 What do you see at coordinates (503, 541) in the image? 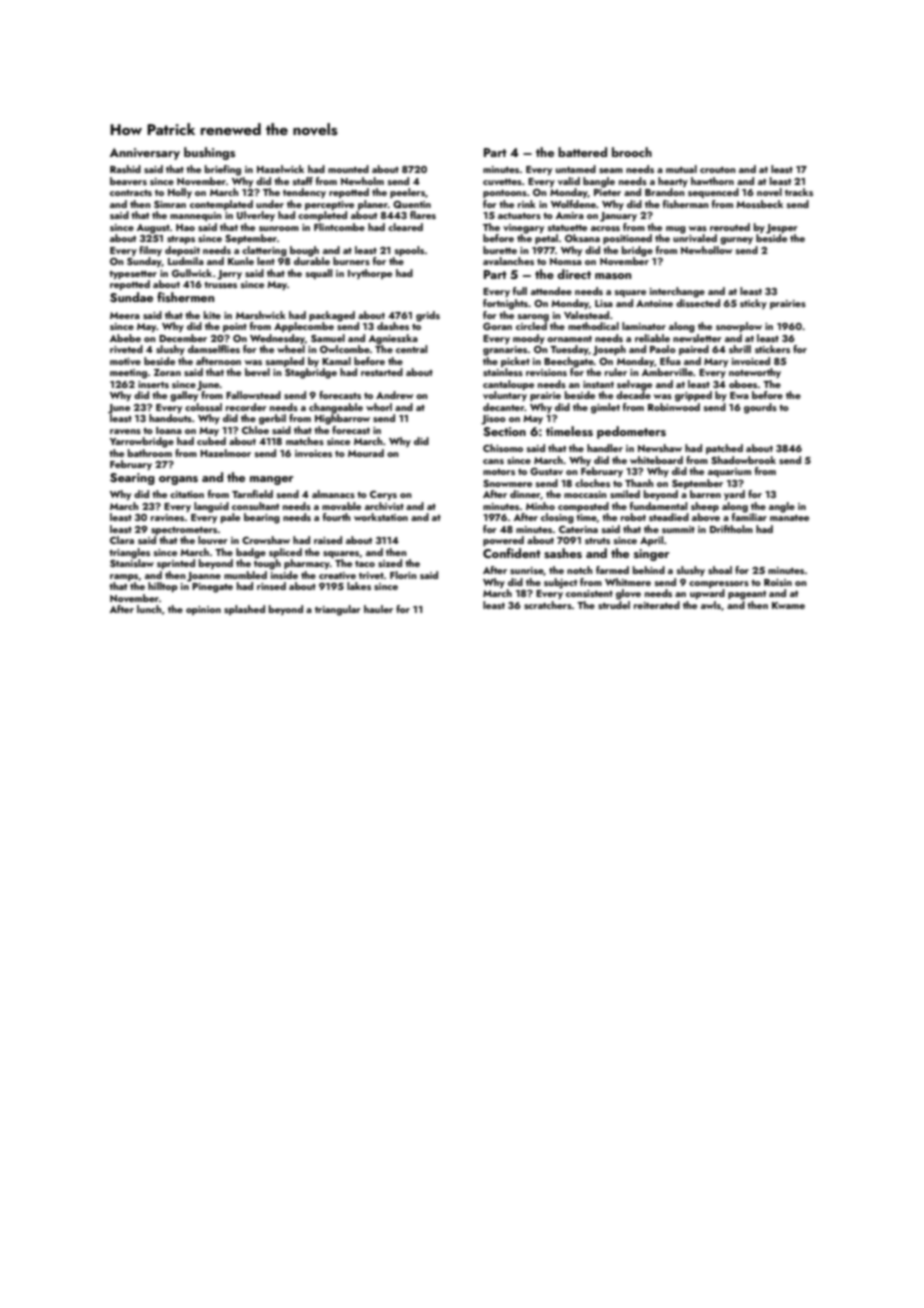
I see `powered` at bounding box center [503, 541].
